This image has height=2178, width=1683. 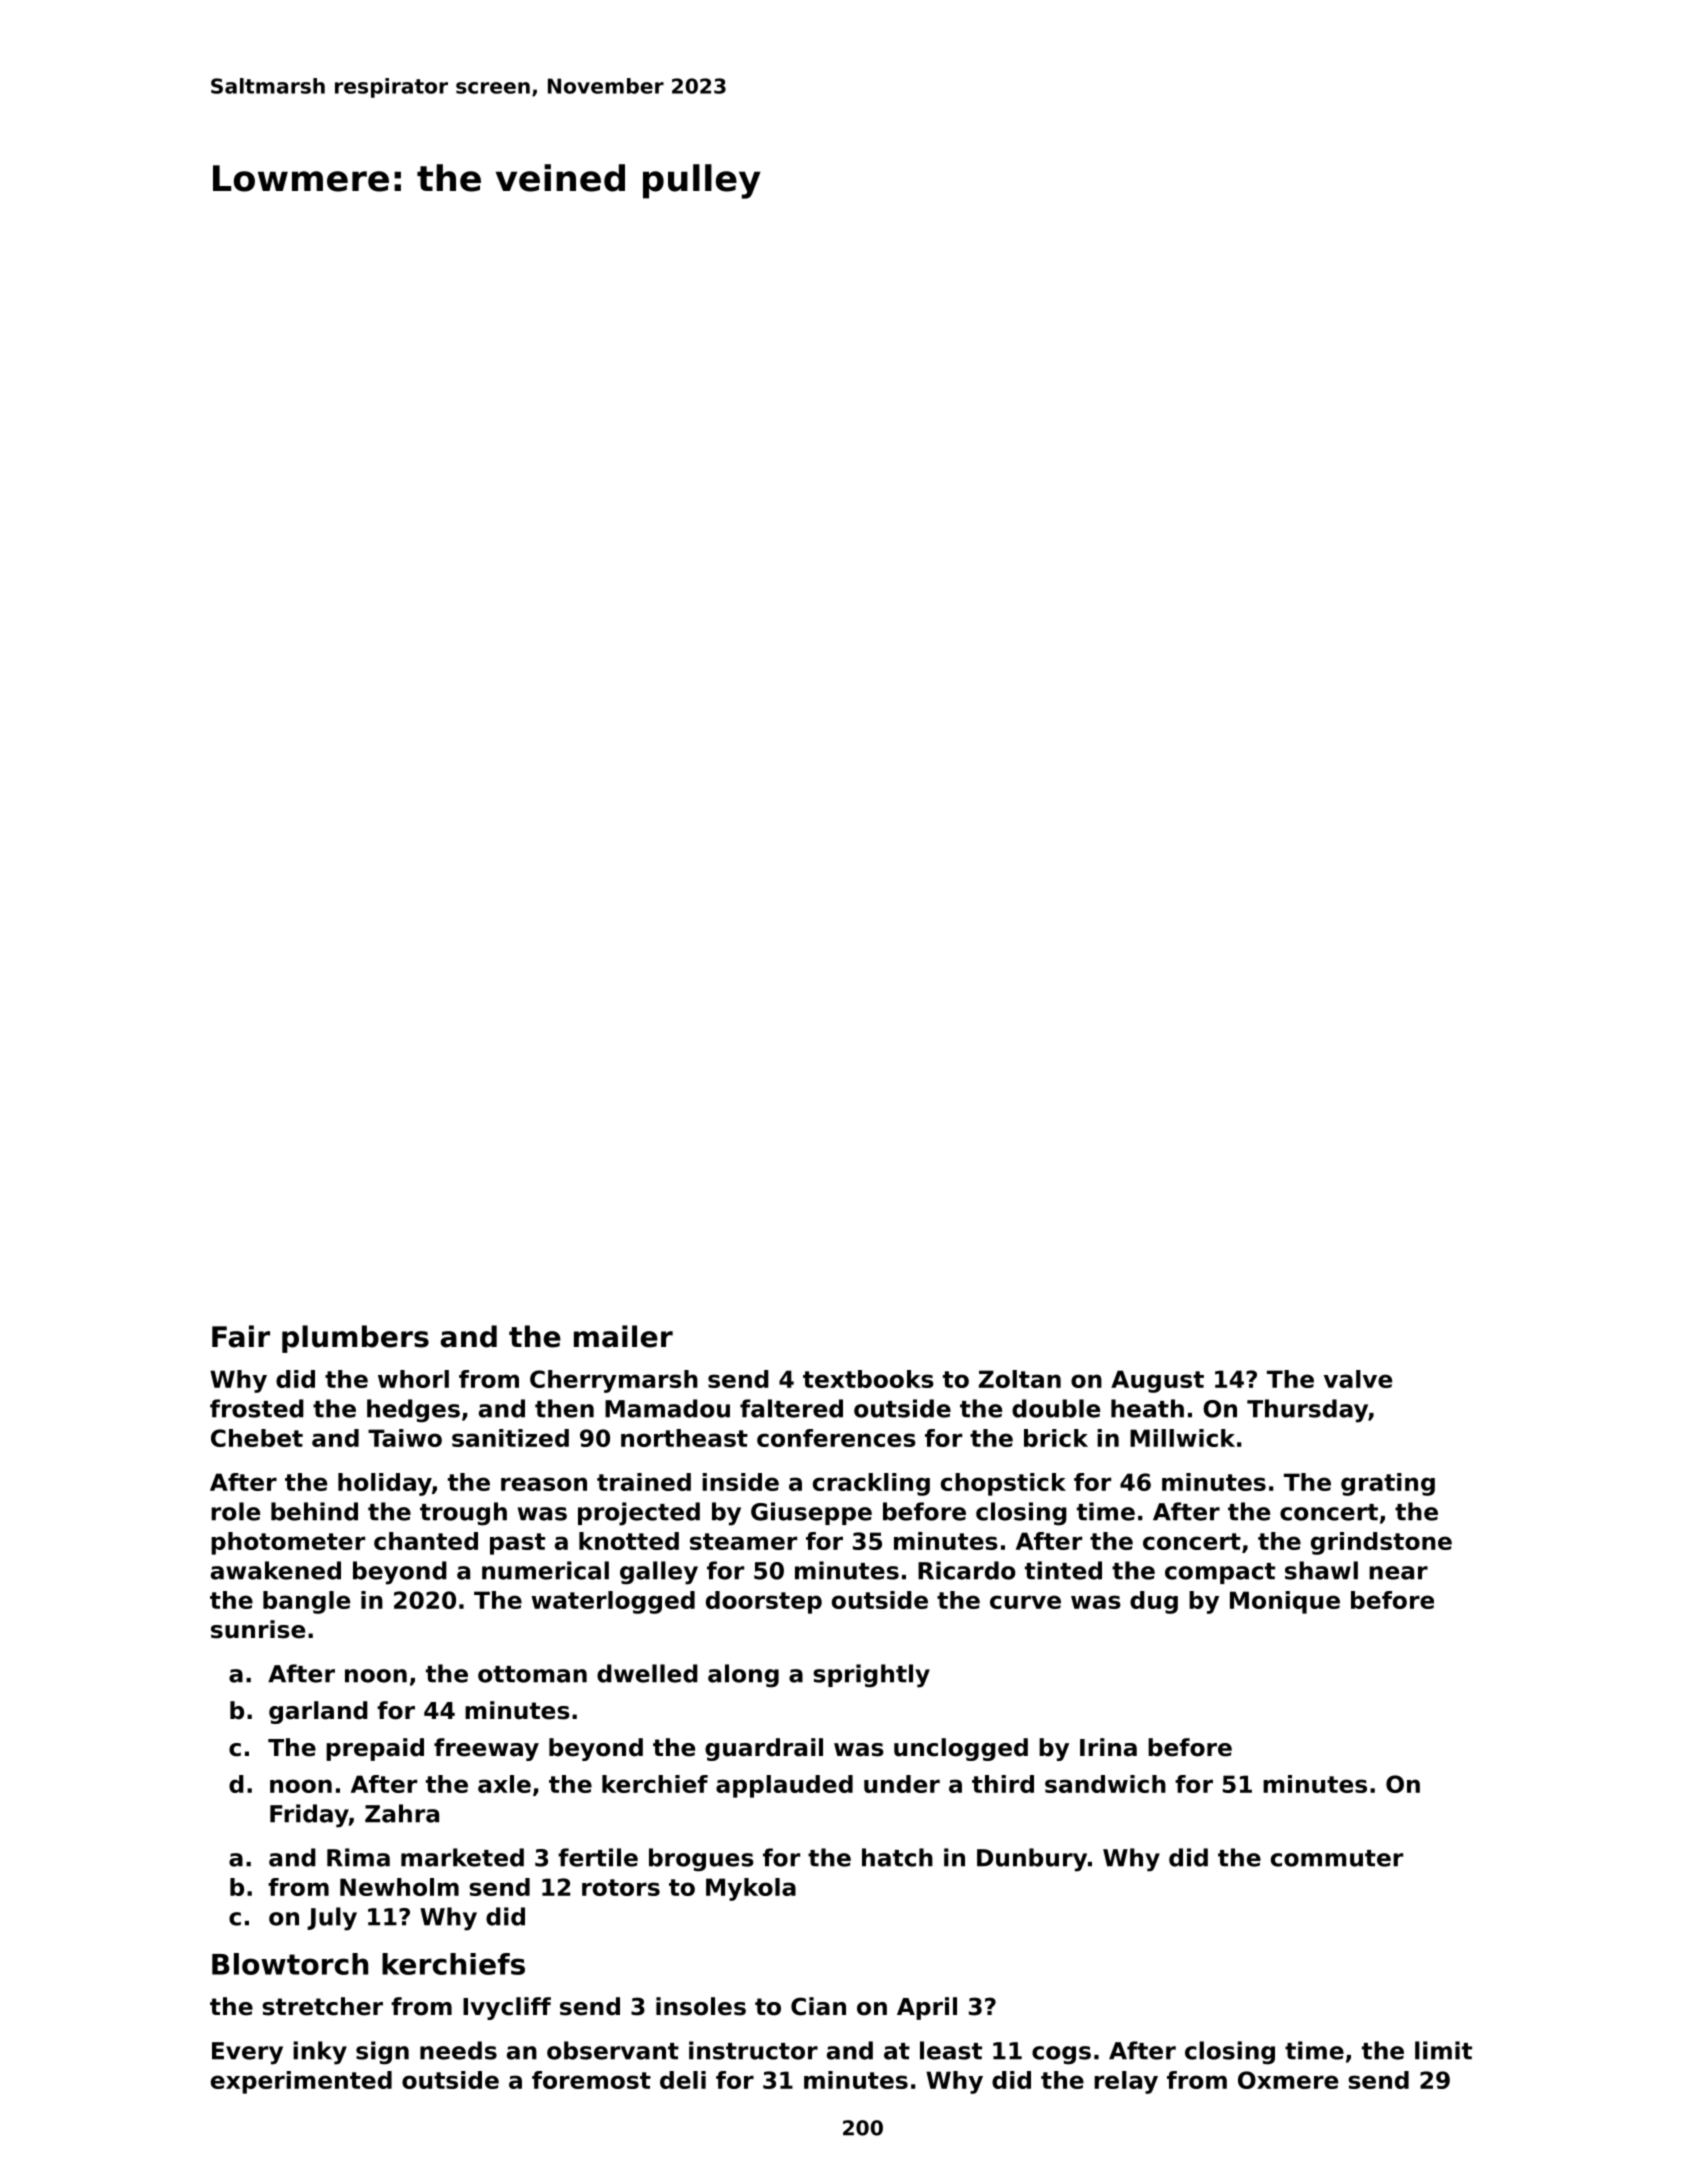 What do you see at coordinates (1056, 1438) in the image?
I see `brick` at bounding box center [1056, 1438].
